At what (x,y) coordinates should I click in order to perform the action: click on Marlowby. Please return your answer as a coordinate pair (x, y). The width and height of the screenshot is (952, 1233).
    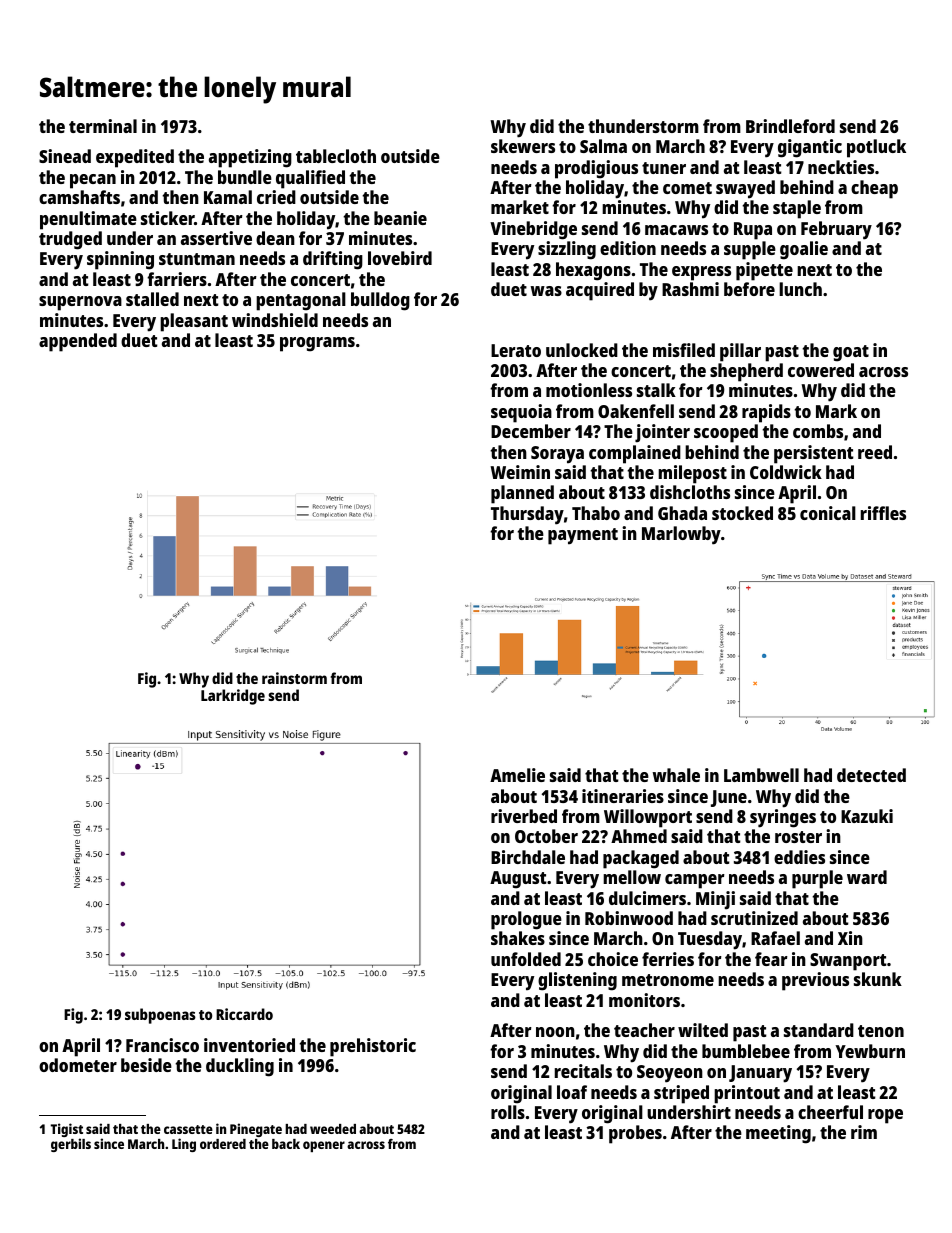
    Looking at the image, I should click on (681, 535).
